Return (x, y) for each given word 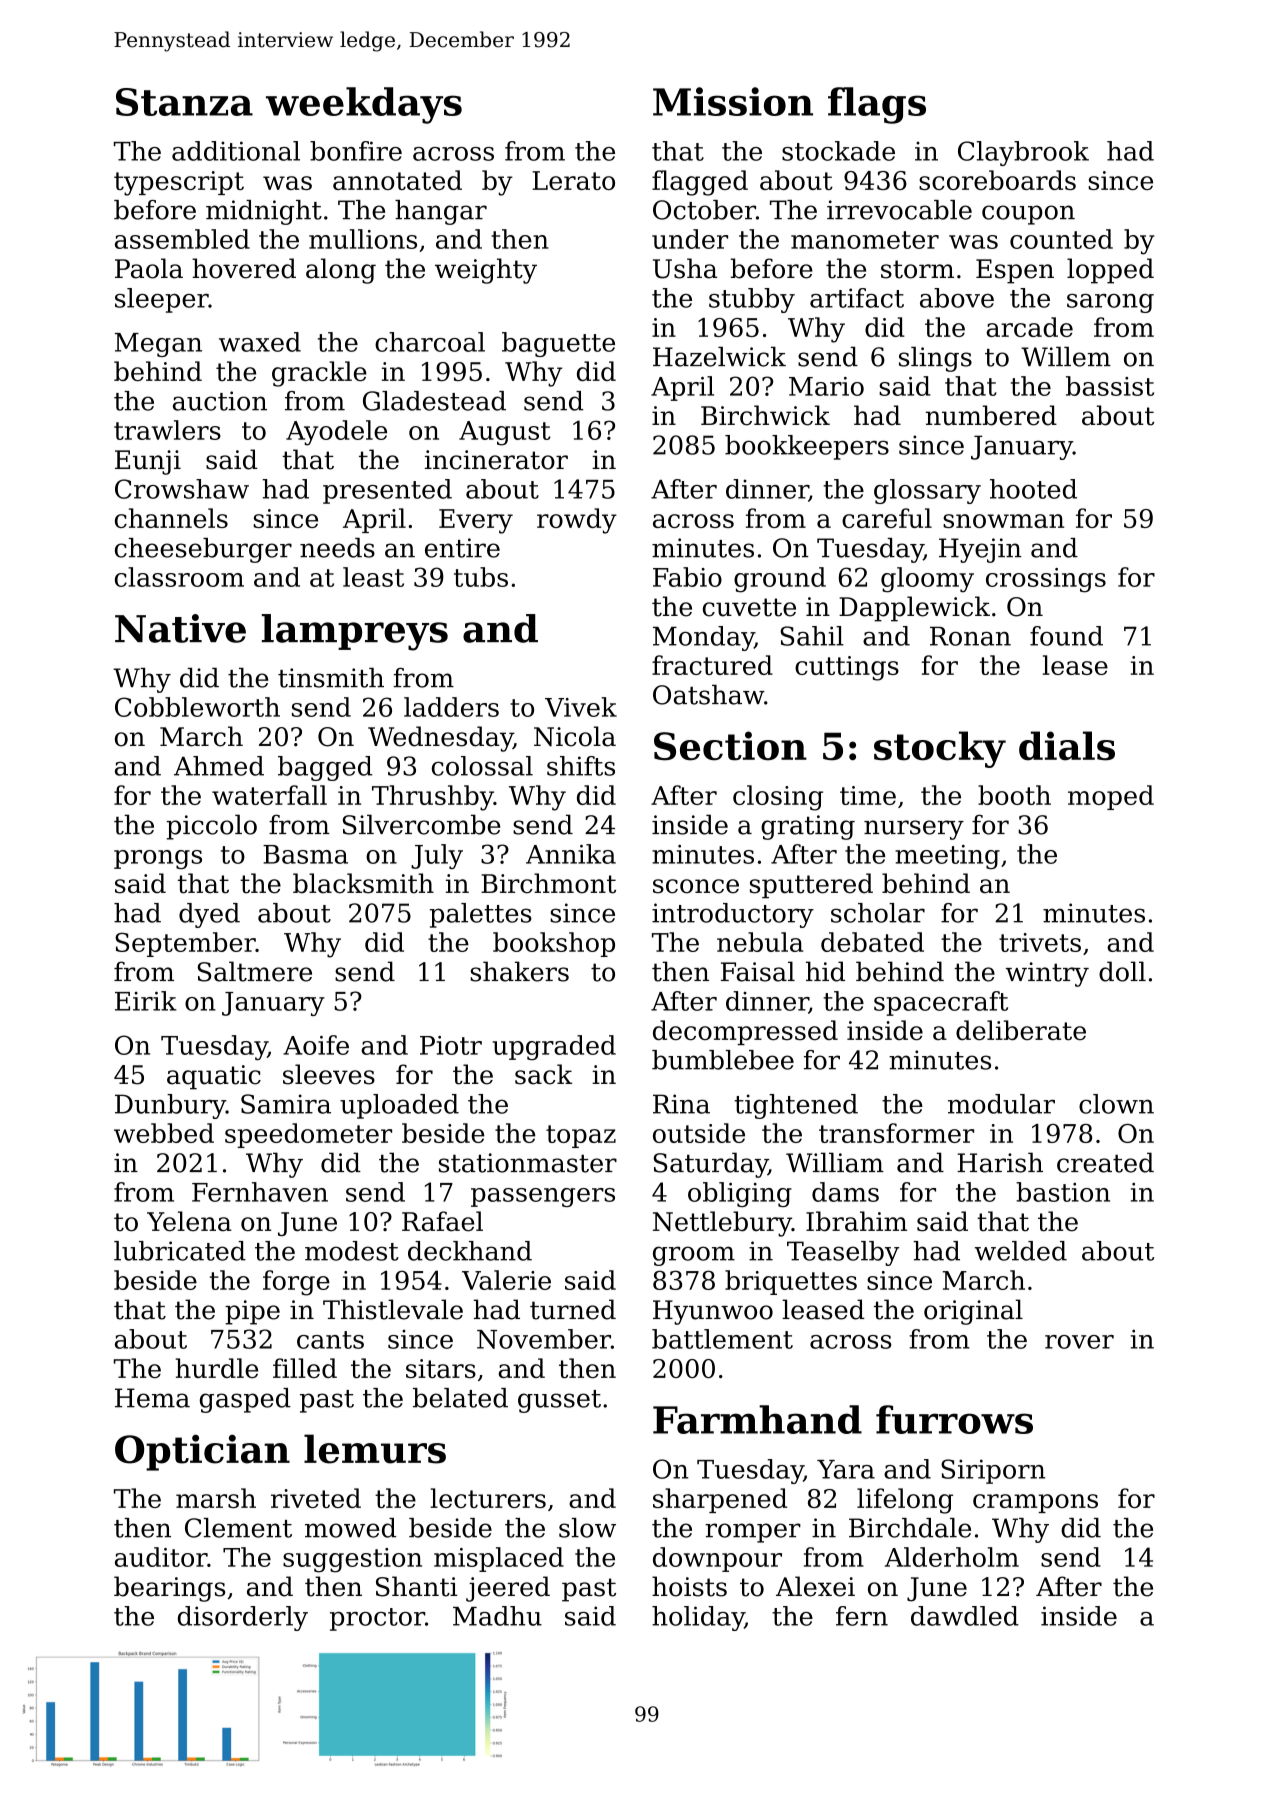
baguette (558, 344)
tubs (481, 577)
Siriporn (993, 1471)
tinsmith (331, 678)
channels (171, 518)
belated (460, 1398)
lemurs (375, 1449)
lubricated (180, 1251)
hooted (1033, 489)
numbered (991, 415)
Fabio (687, 577)
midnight (264, 212)
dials (1067, 746)
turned (573, 1309)
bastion (1063, 1192)
